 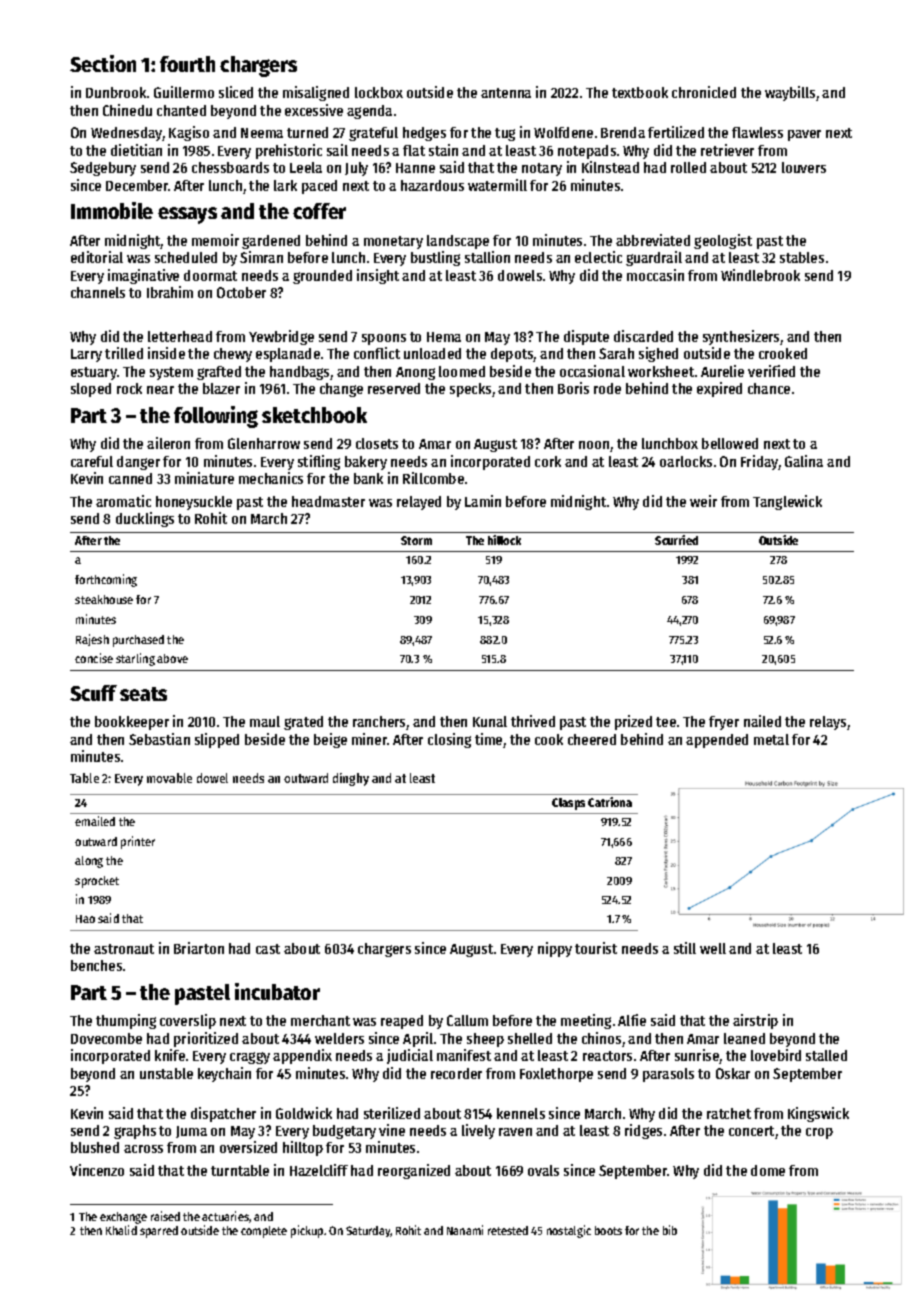 What do you see at coordinates (103, 169) in the page?
I see `Sedgebury` at bounding box center [103, 169].
